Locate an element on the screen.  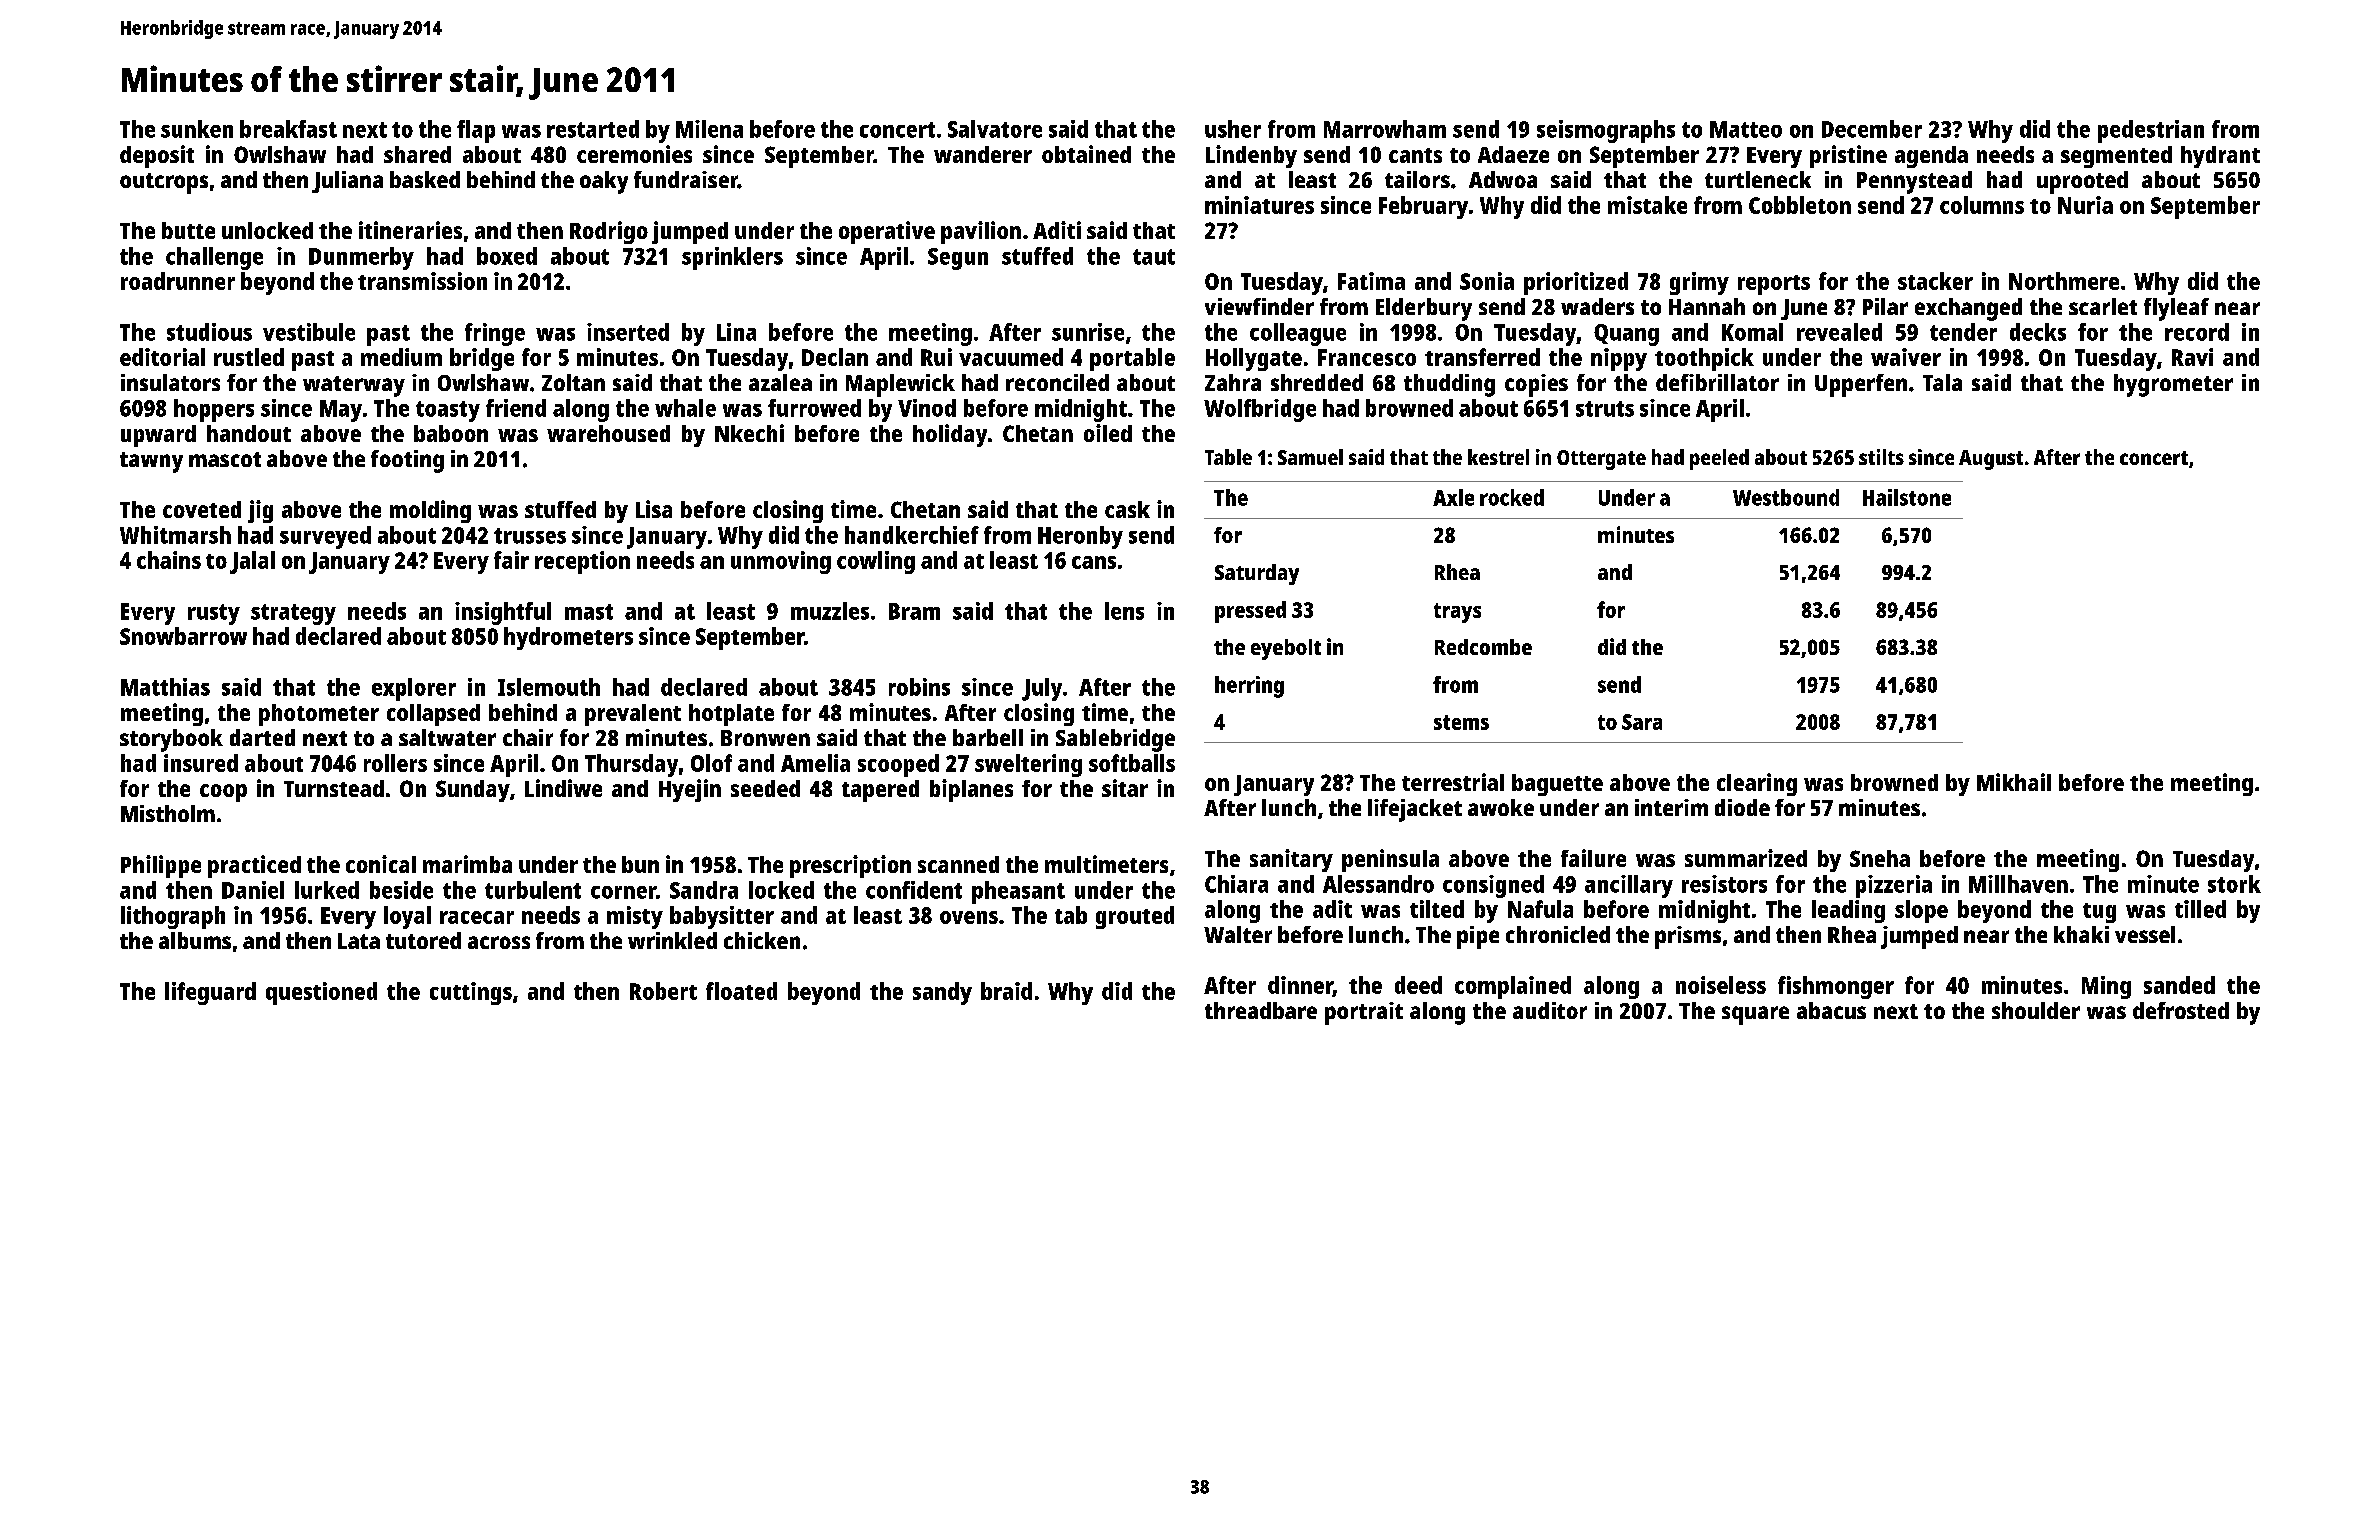
cans is located at coordinates (1094, 562).
